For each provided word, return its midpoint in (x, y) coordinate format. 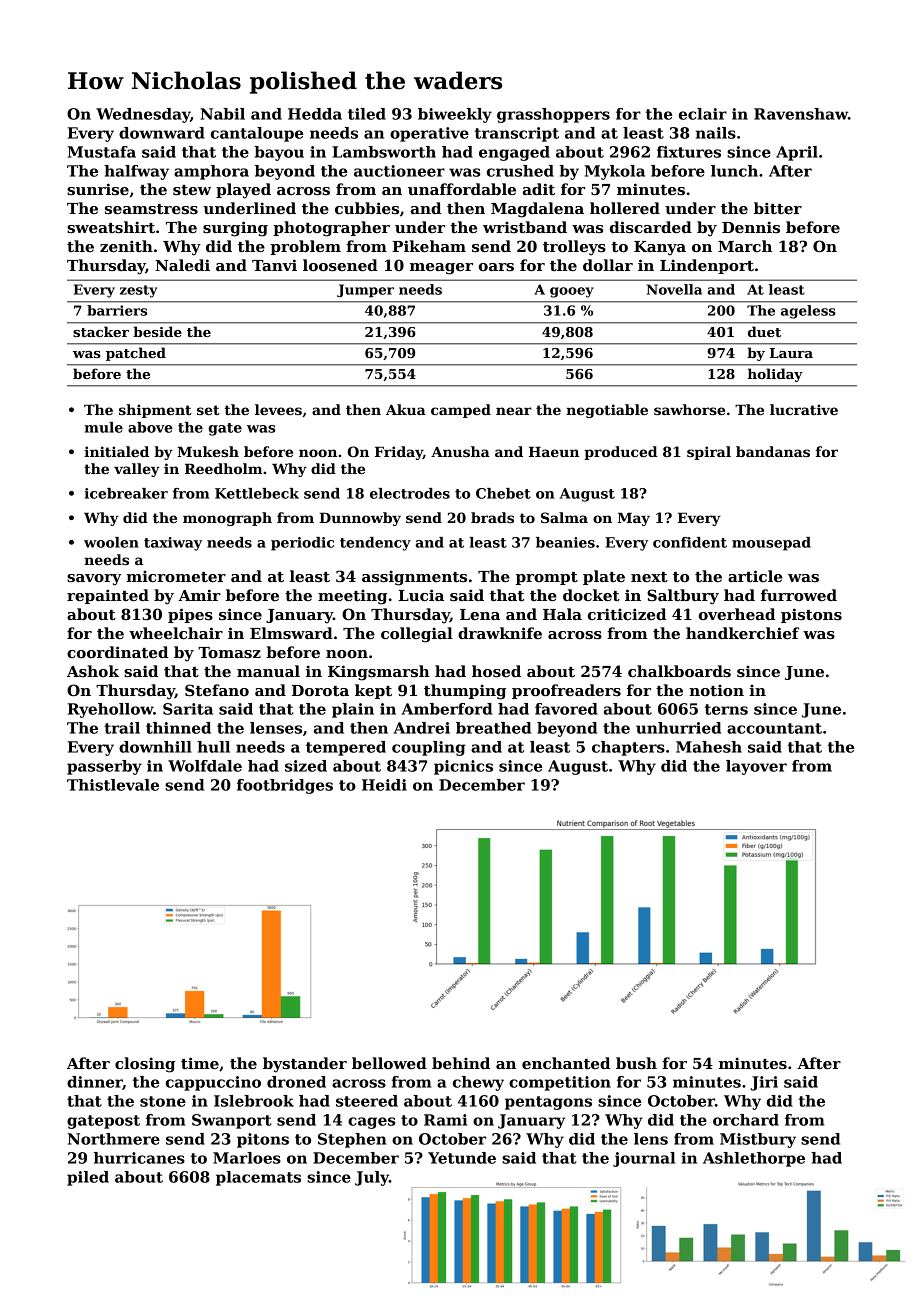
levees (278, 409)
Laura (791, 353)
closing (145, 1065)
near (514, 411)
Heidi (384, 785)
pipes (190, 615)
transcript (517, 134)
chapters (628, 748)
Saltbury (683, 597)
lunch (734, 171)
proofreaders (566, 691)
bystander (305, 1065)
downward (162, 133)
